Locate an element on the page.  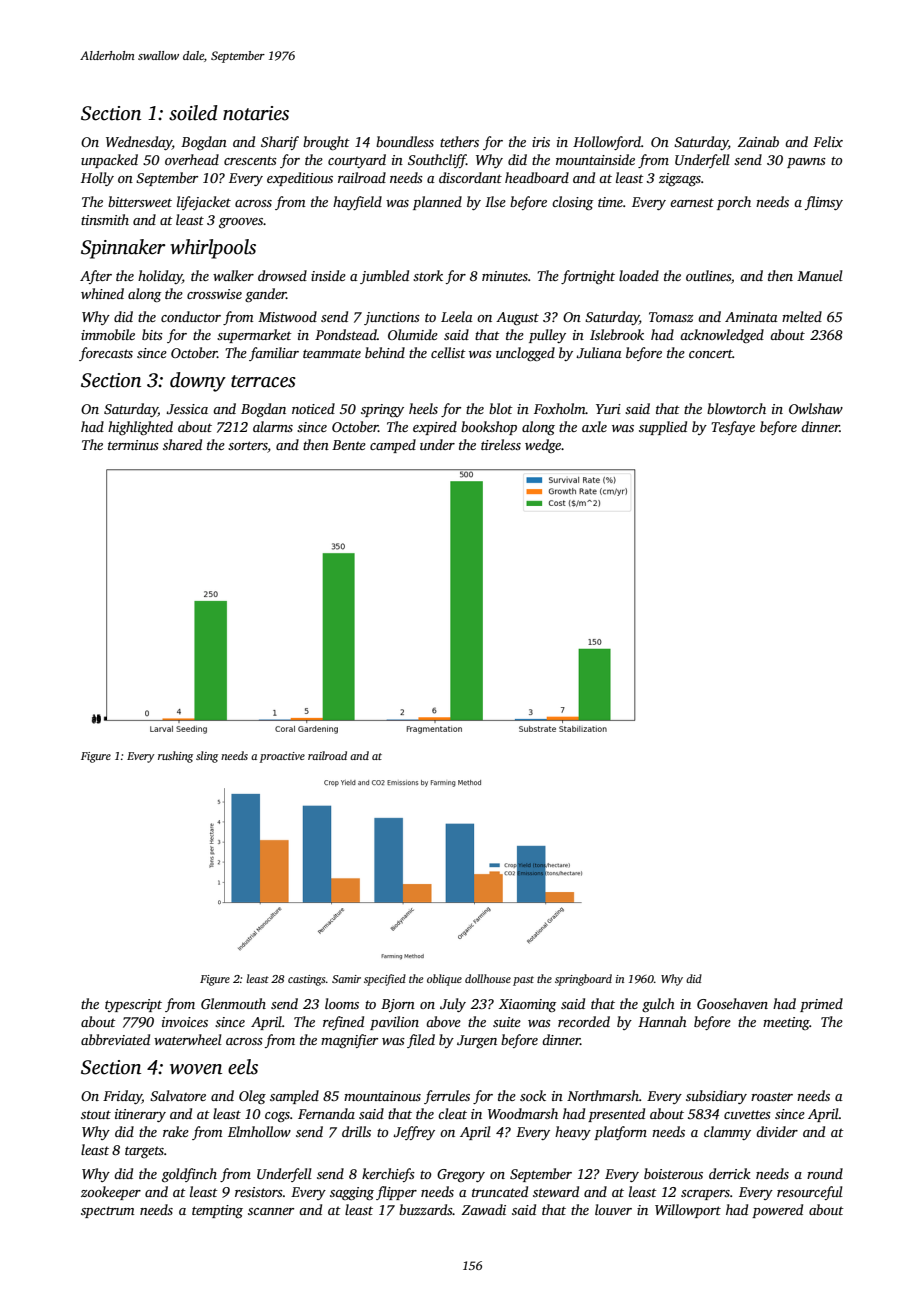
Felix is located at coordinates (828, 141).
